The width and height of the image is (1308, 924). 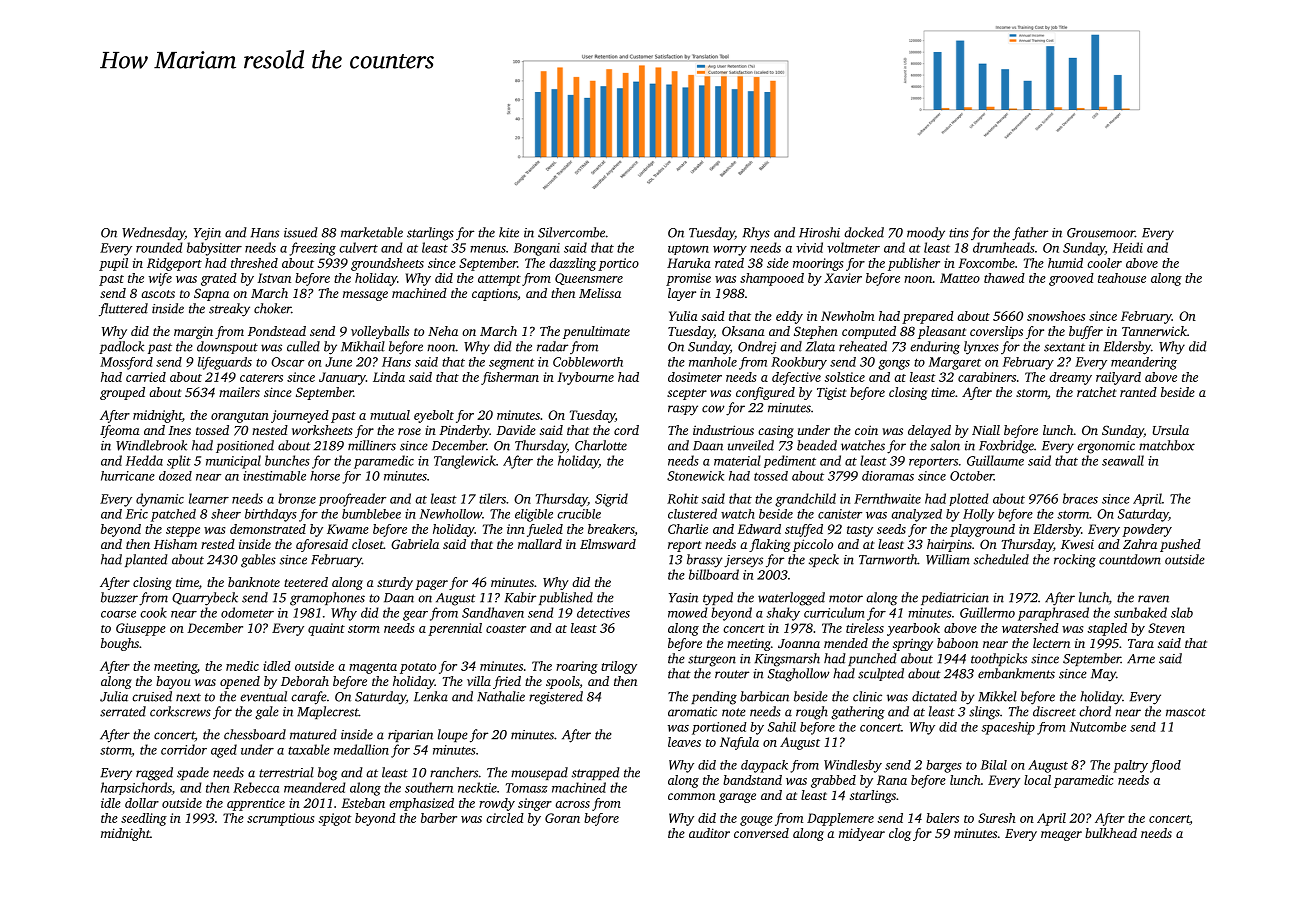 What do you see at coordinates (866, 430) in the image?
I see `coin` at bounding box center [866, 430].
